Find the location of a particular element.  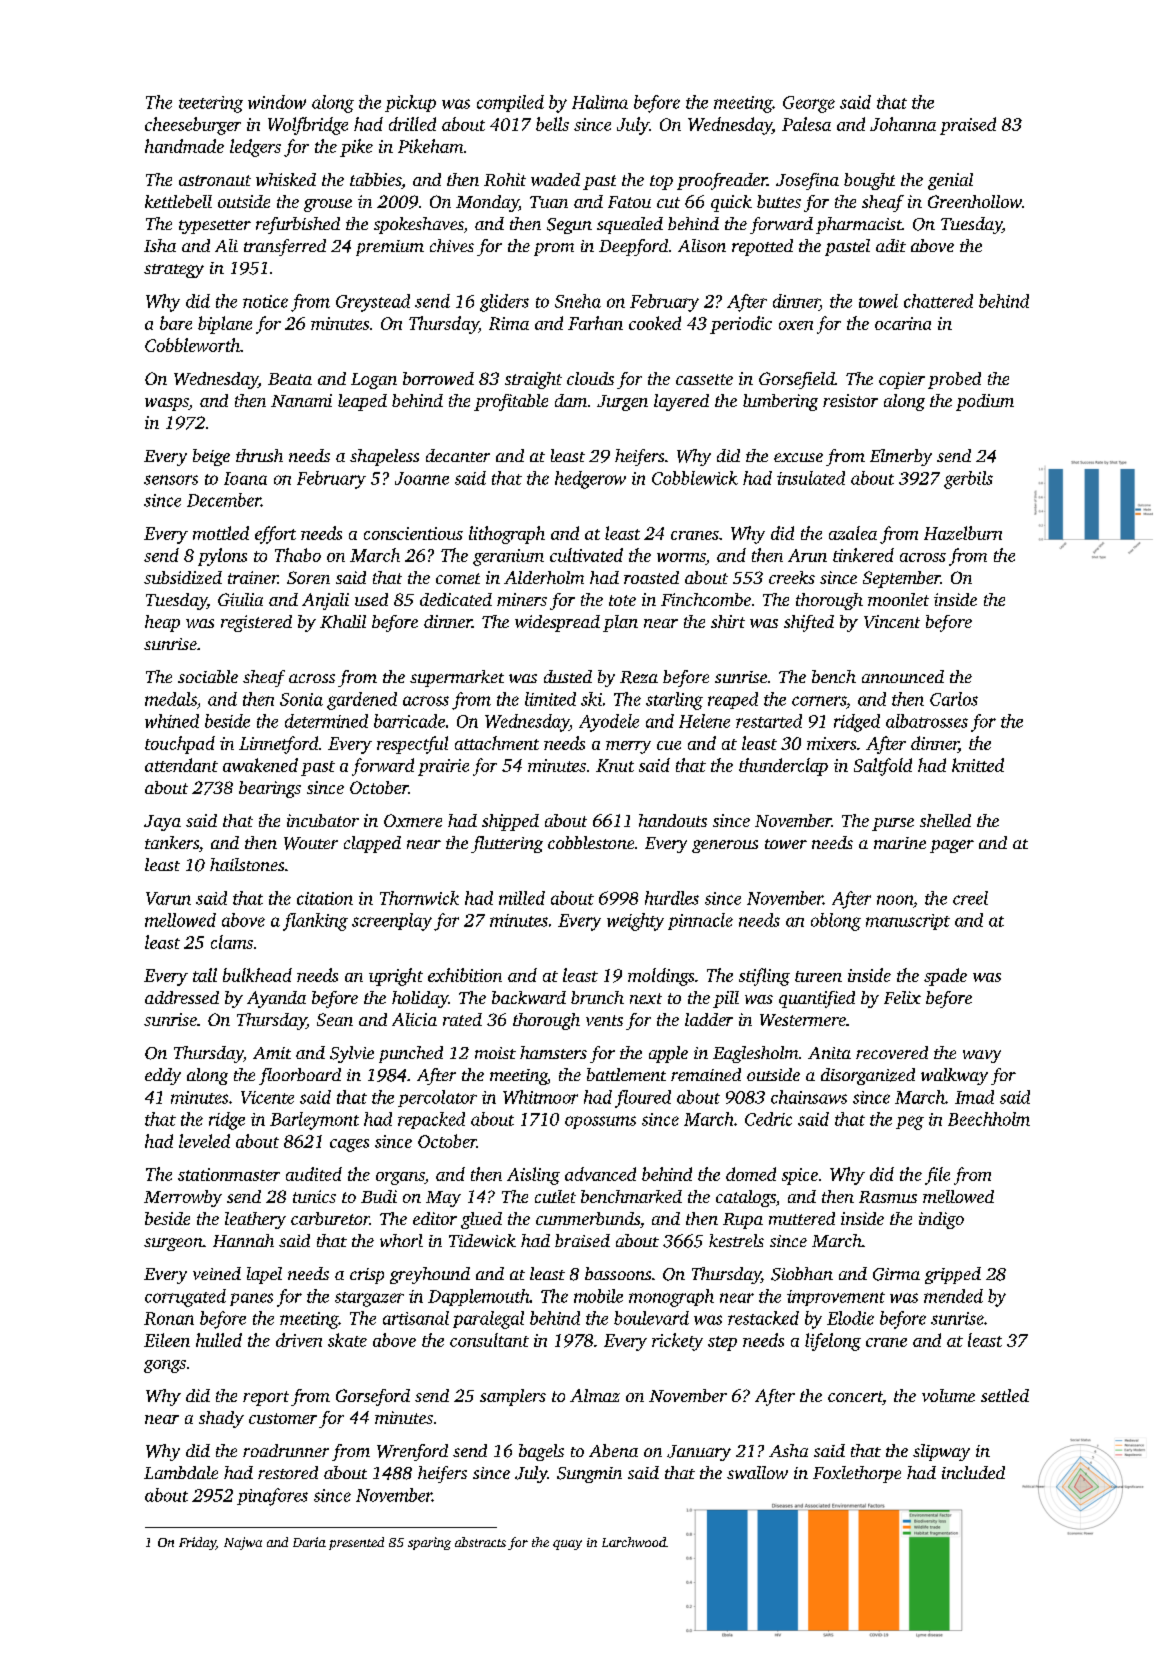

Najwa is located at coordinates (243, 1543).
